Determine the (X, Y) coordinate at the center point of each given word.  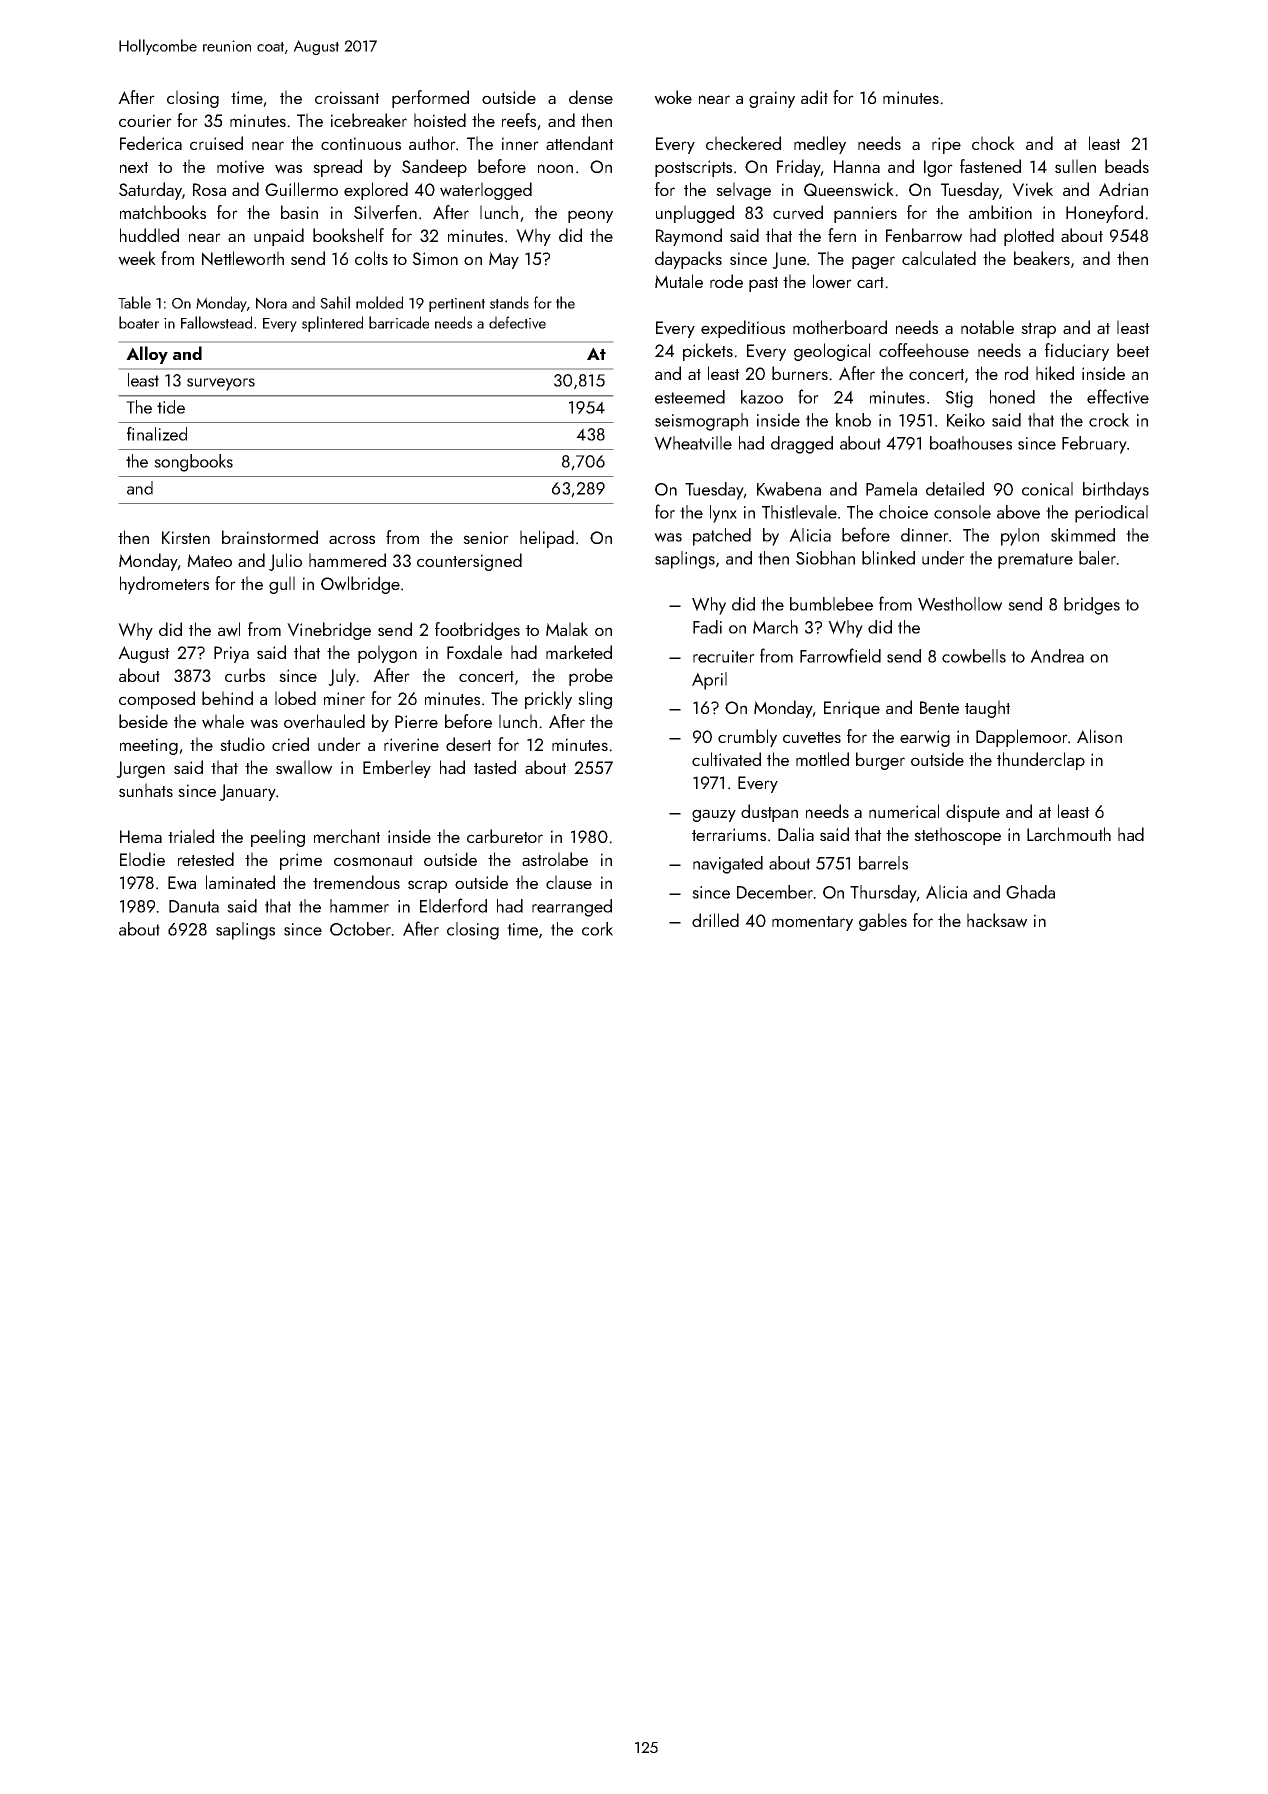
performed (430, 99)
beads (1127, 166)
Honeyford (1104, 214)
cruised (216, 143)
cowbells (974, 656)
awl (229, 629)
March (775, 627)
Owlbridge (360, 585)
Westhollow (960, 604)
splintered (332, 324)
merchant (347, 836)
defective (517, 322)
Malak (567, 629)
